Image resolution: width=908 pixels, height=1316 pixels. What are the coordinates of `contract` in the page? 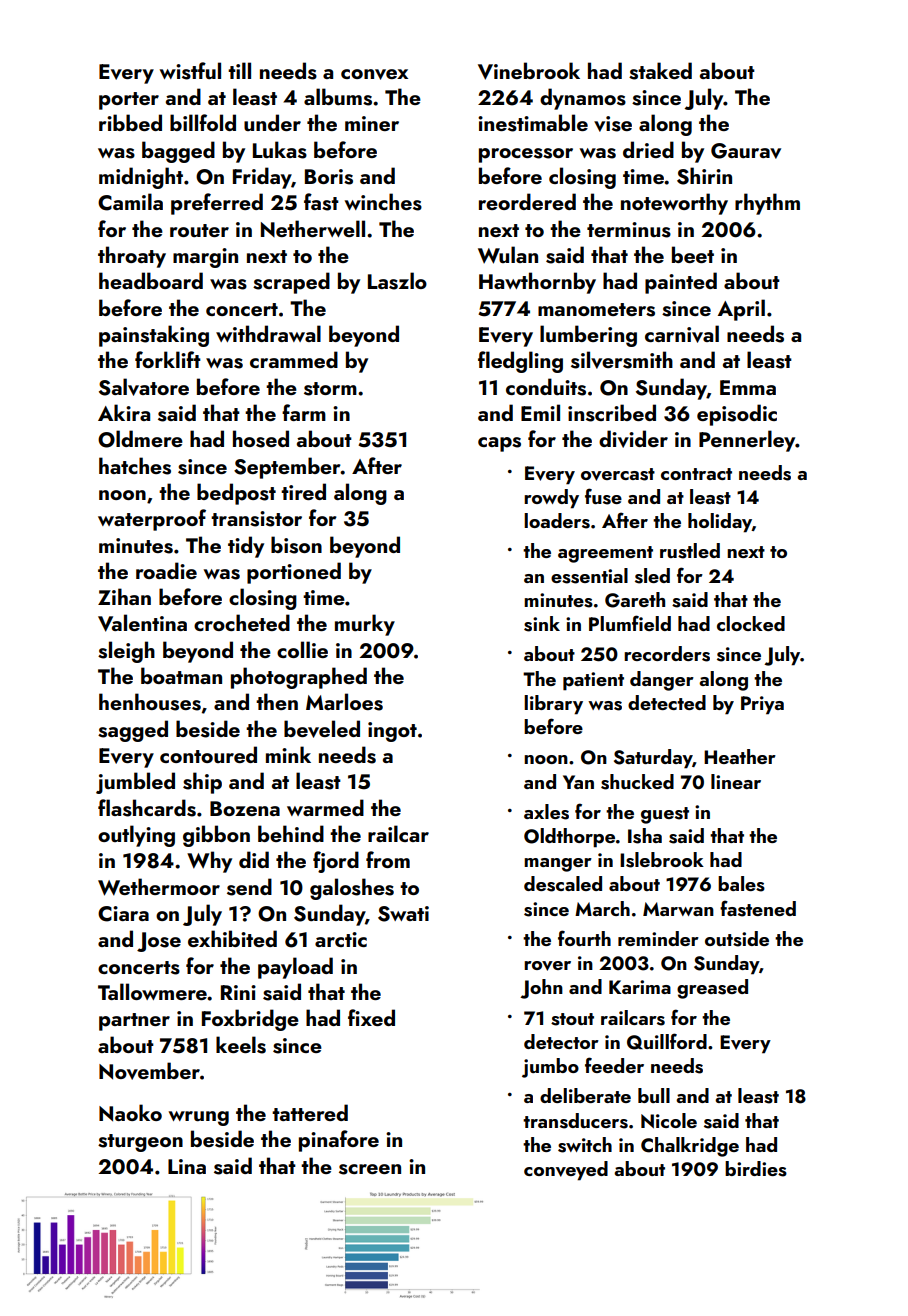 It's located at (696, 474).
